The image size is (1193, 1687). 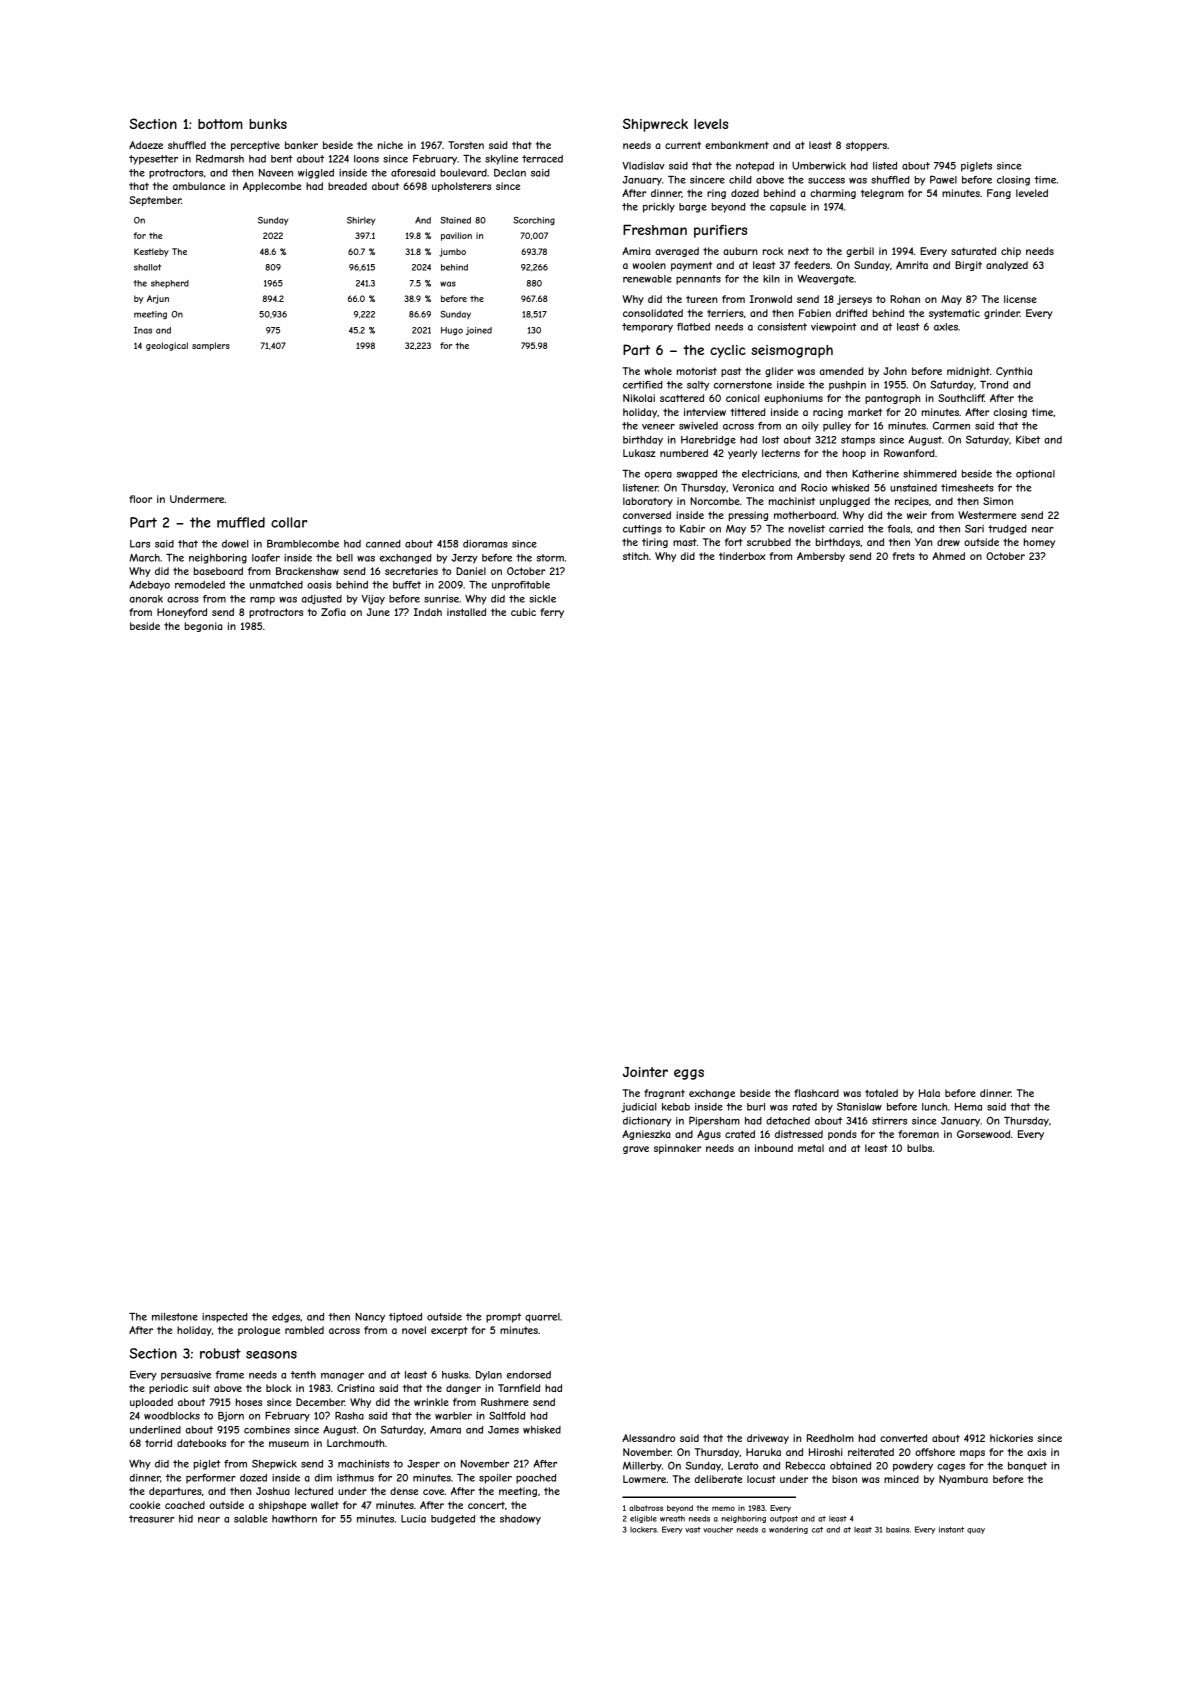 I want to click on prompt, so click(x=503, y=1318).
